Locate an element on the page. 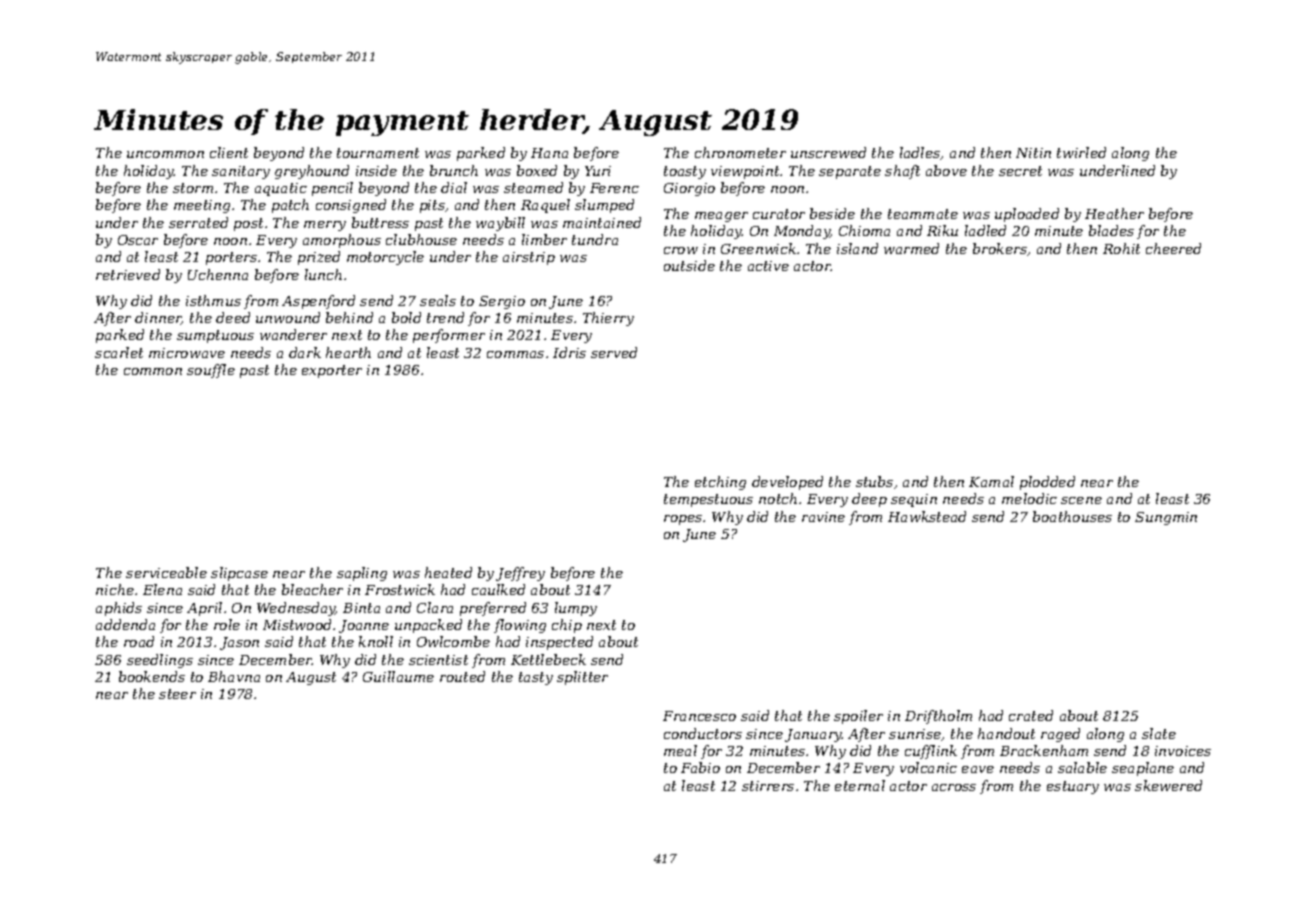  plodded is located at coordinates (1047, 483).
